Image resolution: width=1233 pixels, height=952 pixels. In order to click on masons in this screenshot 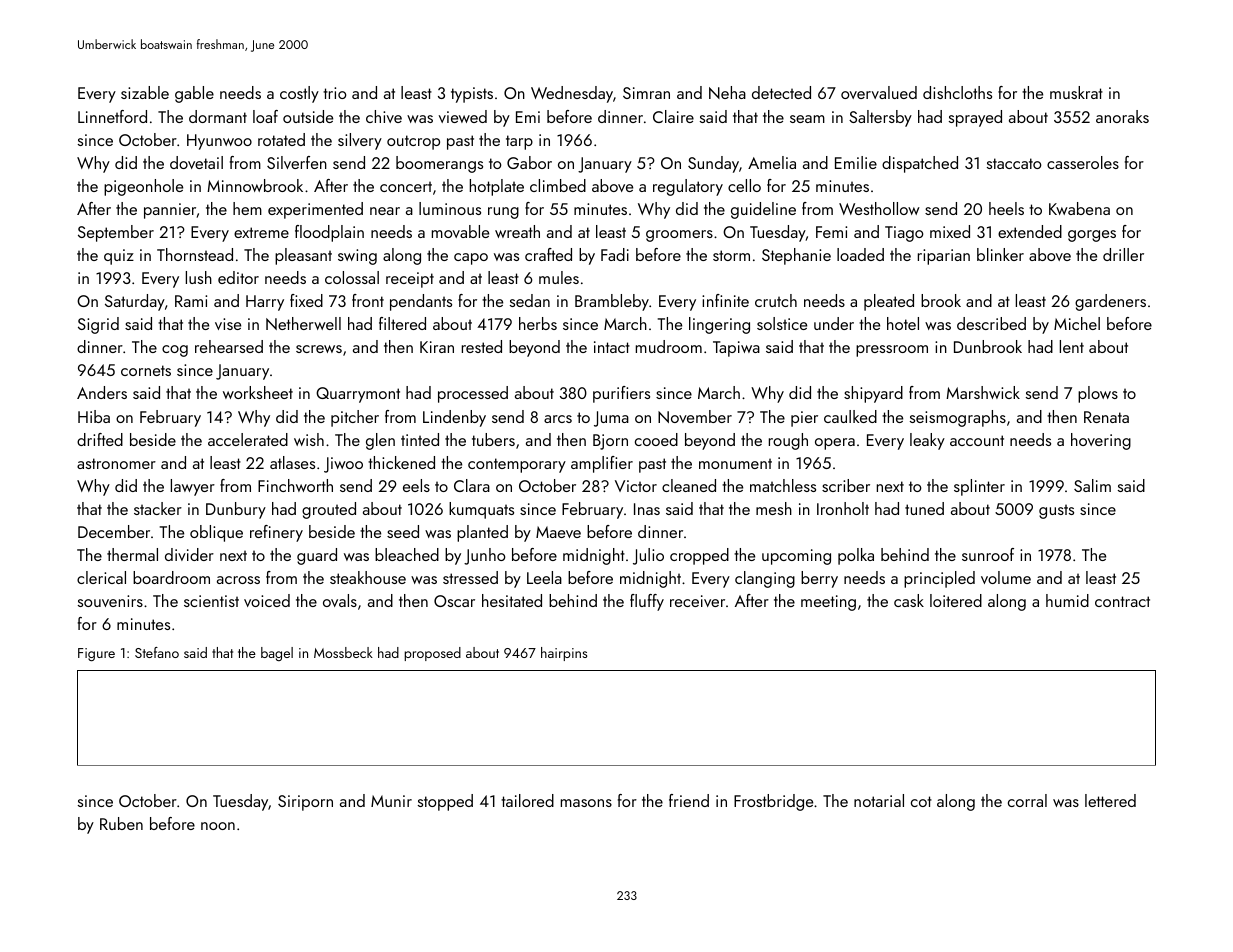, I will do `click(586, 803)`.
